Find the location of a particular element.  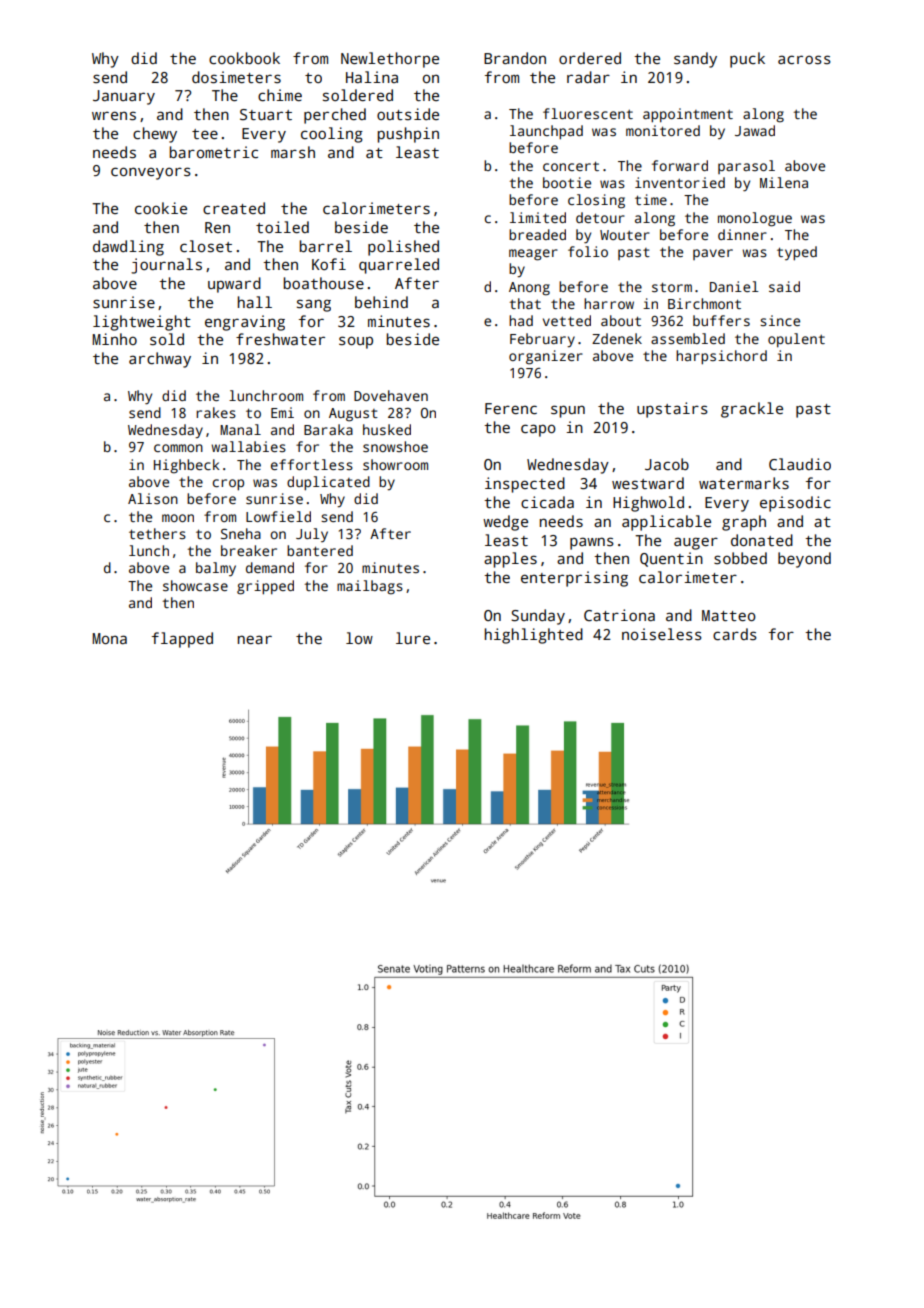

buffers is located at coordinates (721, 320).
